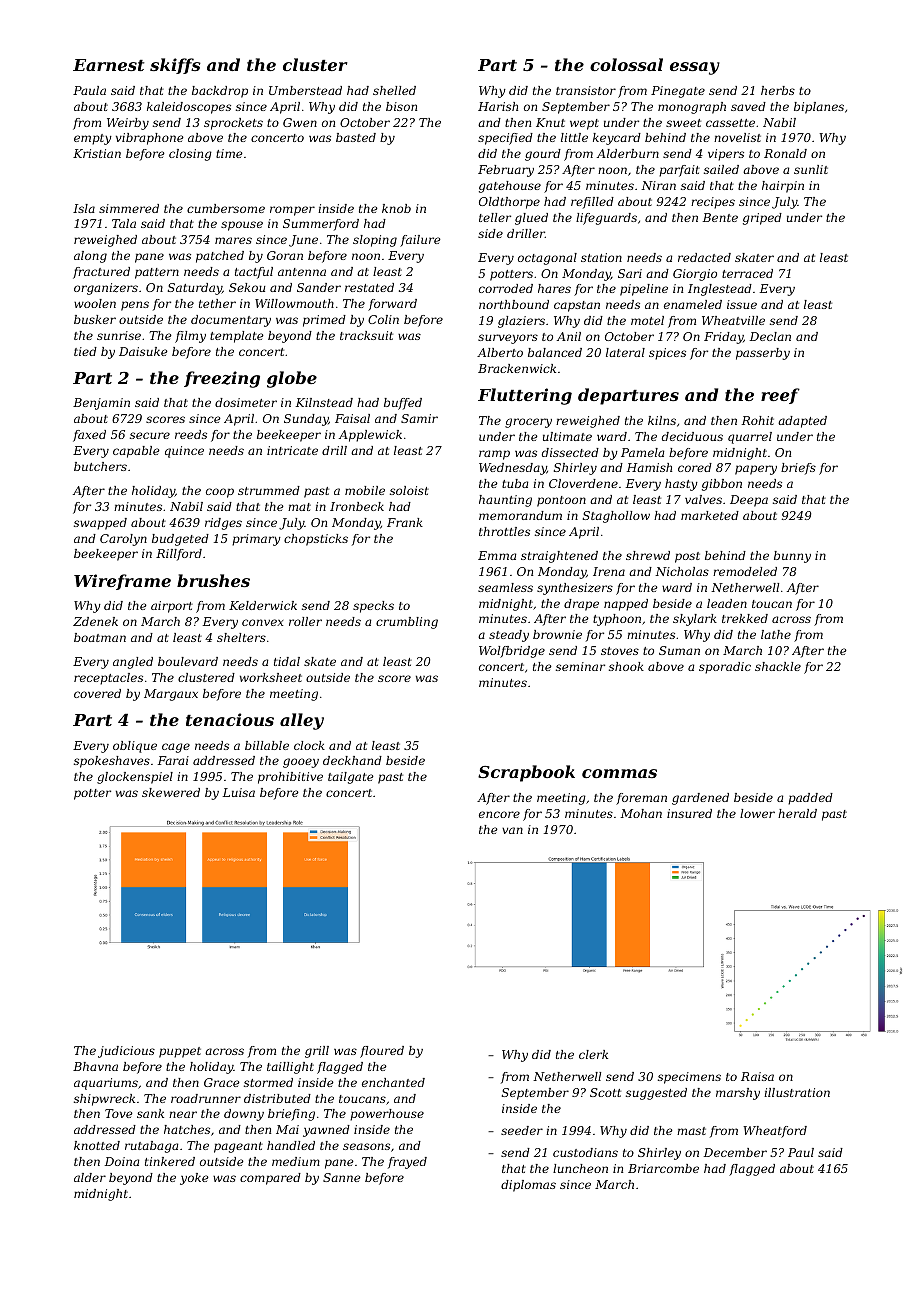 The height and width of the document is (1308, 924). I want to click on shelled, so click(394, 90).
